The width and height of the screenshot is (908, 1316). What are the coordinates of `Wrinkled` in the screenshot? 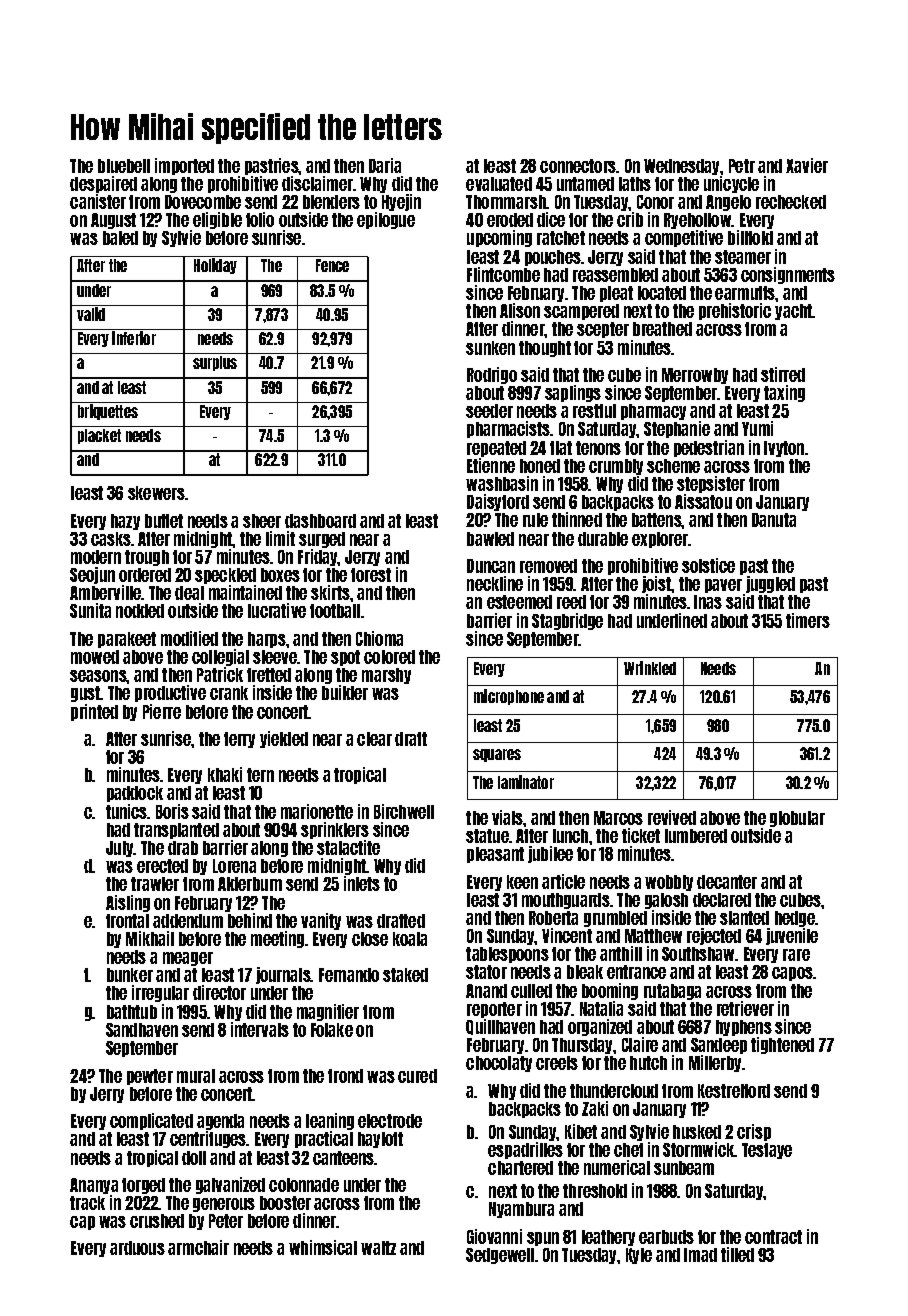 It's located at (650, 668).
